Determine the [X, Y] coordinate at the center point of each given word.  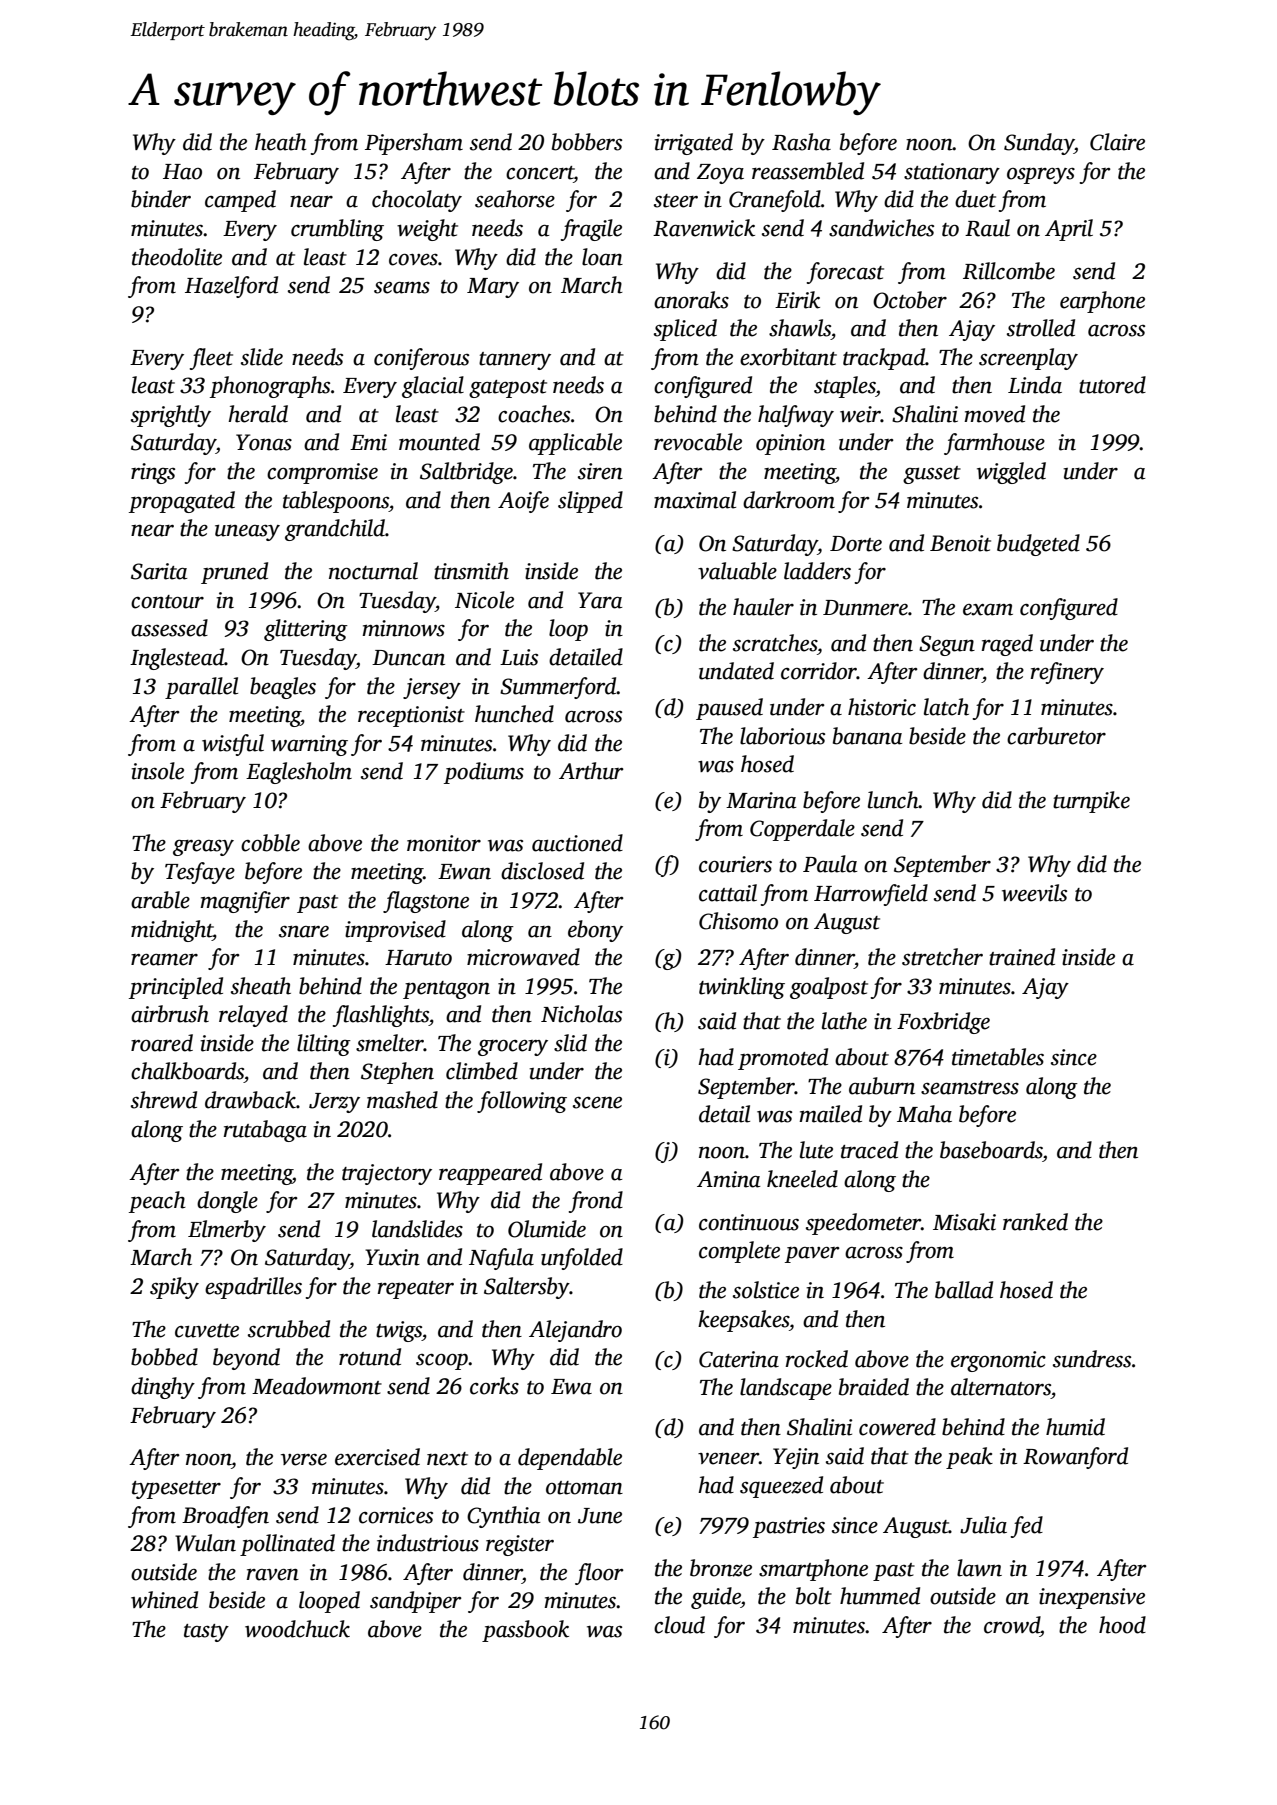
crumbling [337, 230]
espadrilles [253, 1288]
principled [176, 988]
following [522, 1102]
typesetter [176, 1490]
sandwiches [881, 228]
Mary [493, 288]
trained [1022, 957]
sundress [1092, 1359]
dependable [570, 1459]
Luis [519, 657]
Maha [924, 1114]
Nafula [501, 1259]
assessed [169, 628]
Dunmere [865, 608]
